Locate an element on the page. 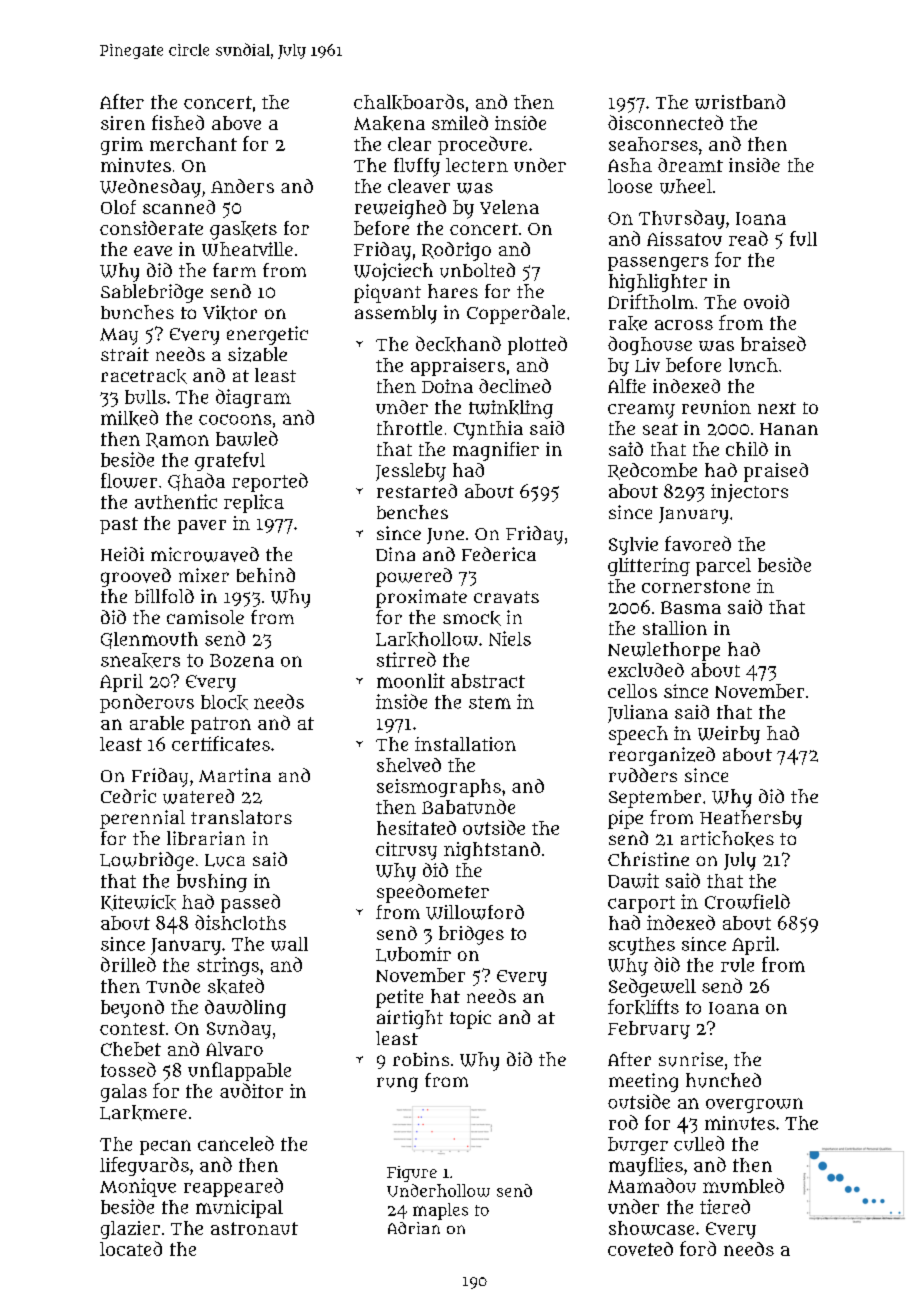  Redcombe is located at coordinates (652, 471).
